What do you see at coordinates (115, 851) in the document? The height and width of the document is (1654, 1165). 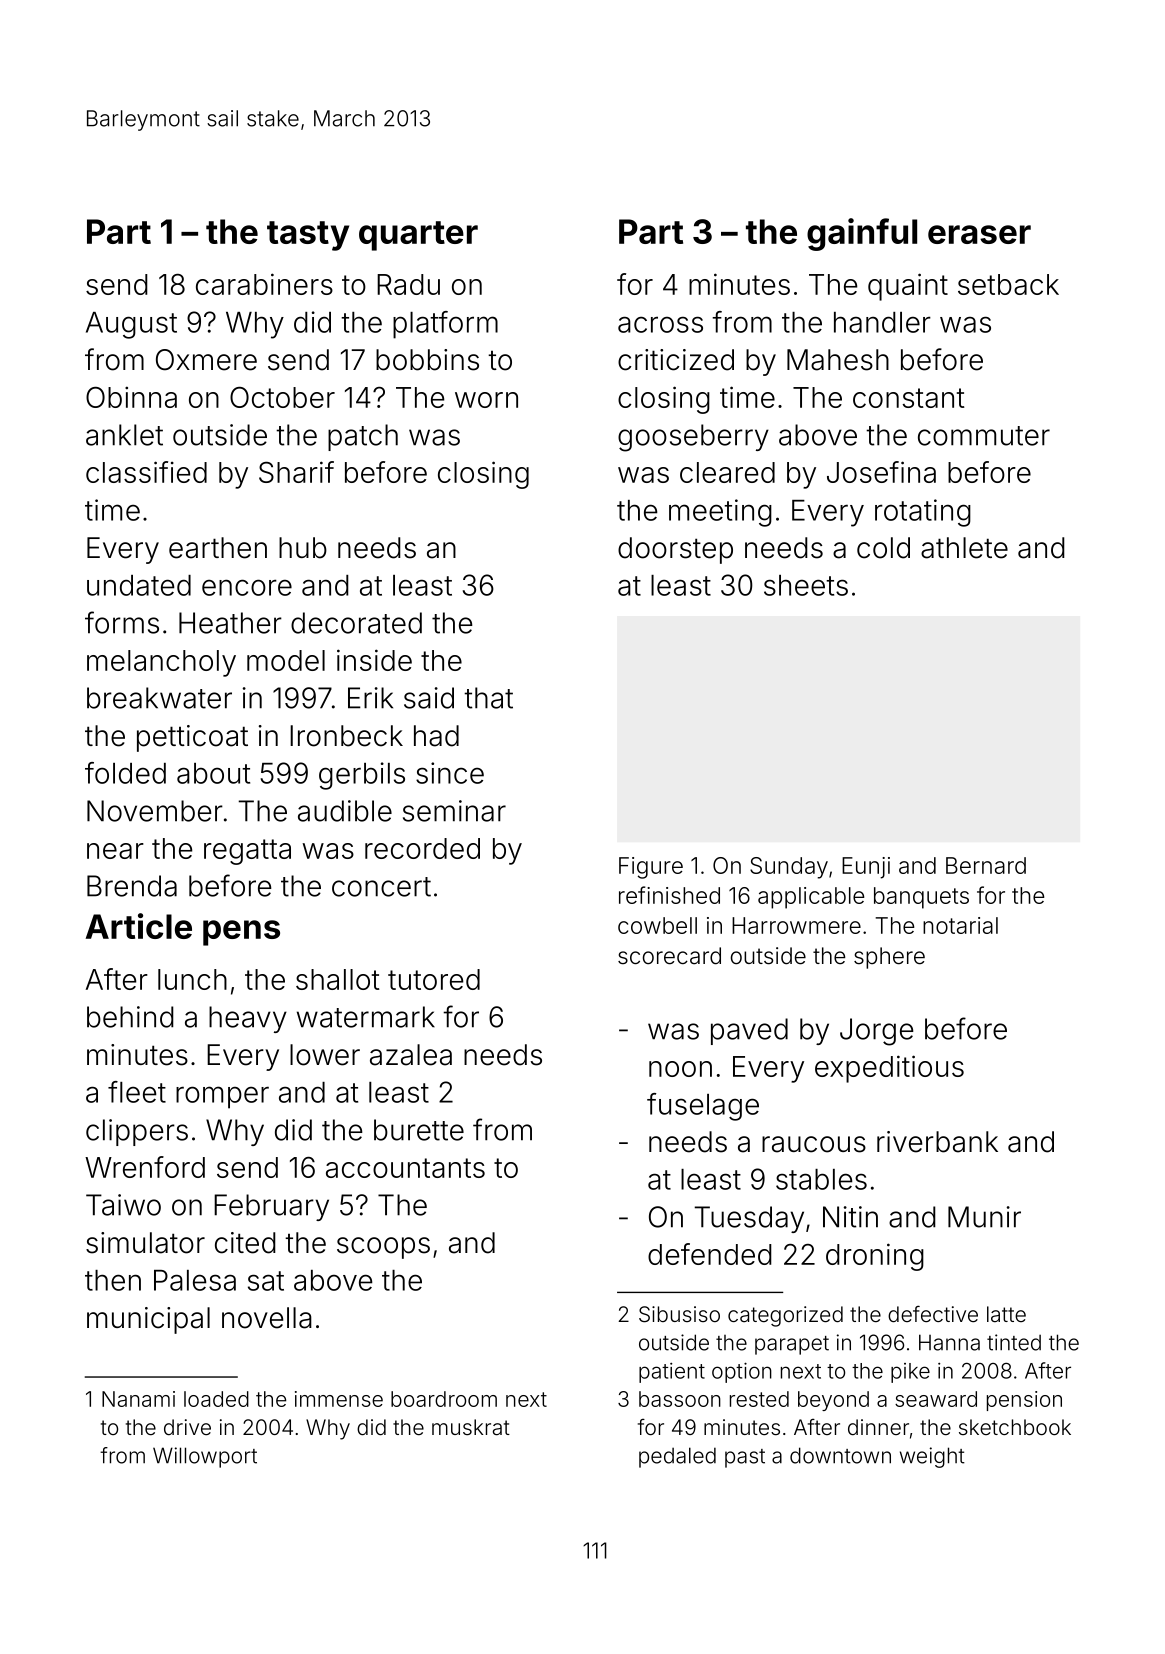 I see `near` at bounding box center [115, 851].
